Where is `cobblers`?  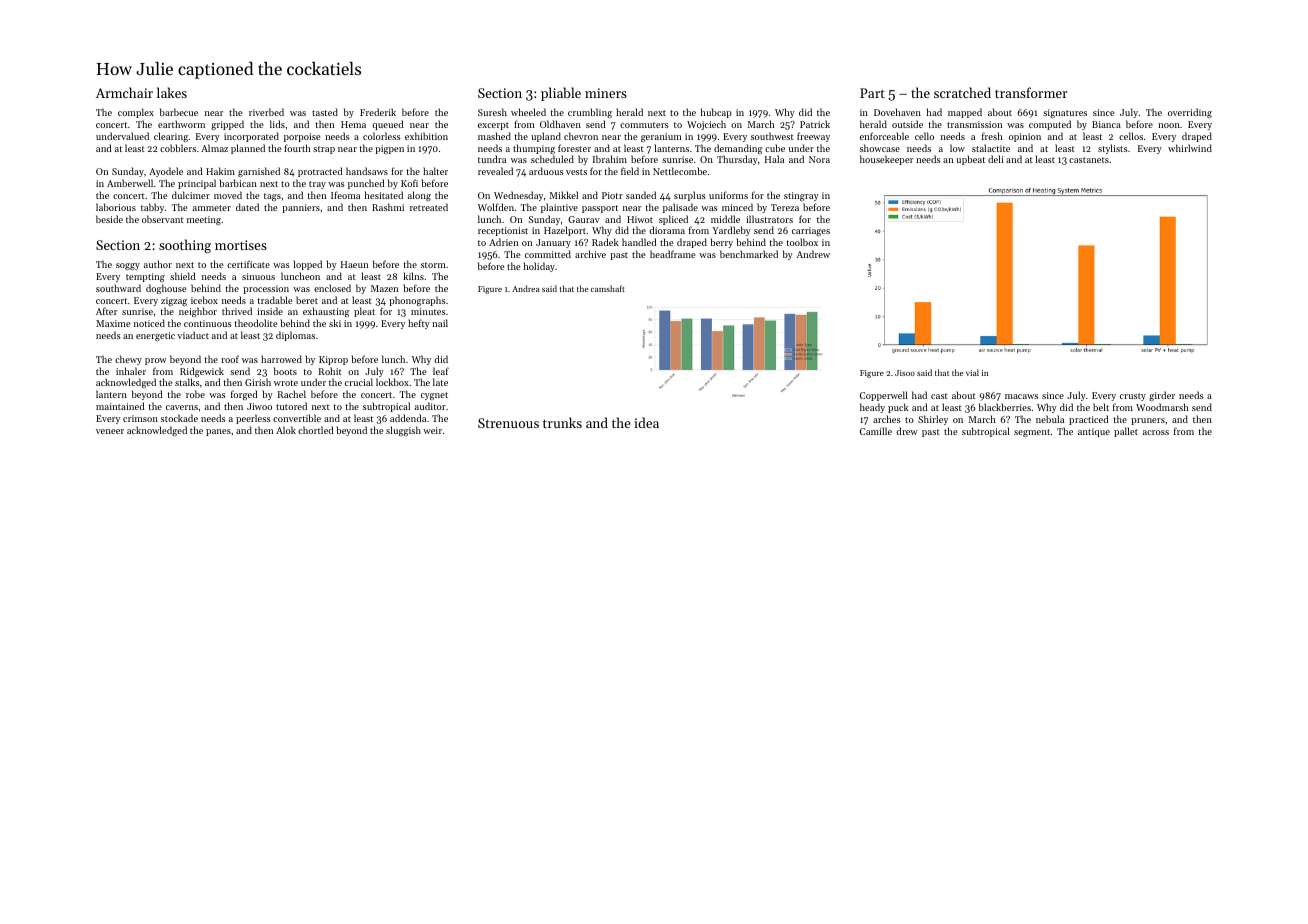 cobblers is located at coordinates (178, 148).
